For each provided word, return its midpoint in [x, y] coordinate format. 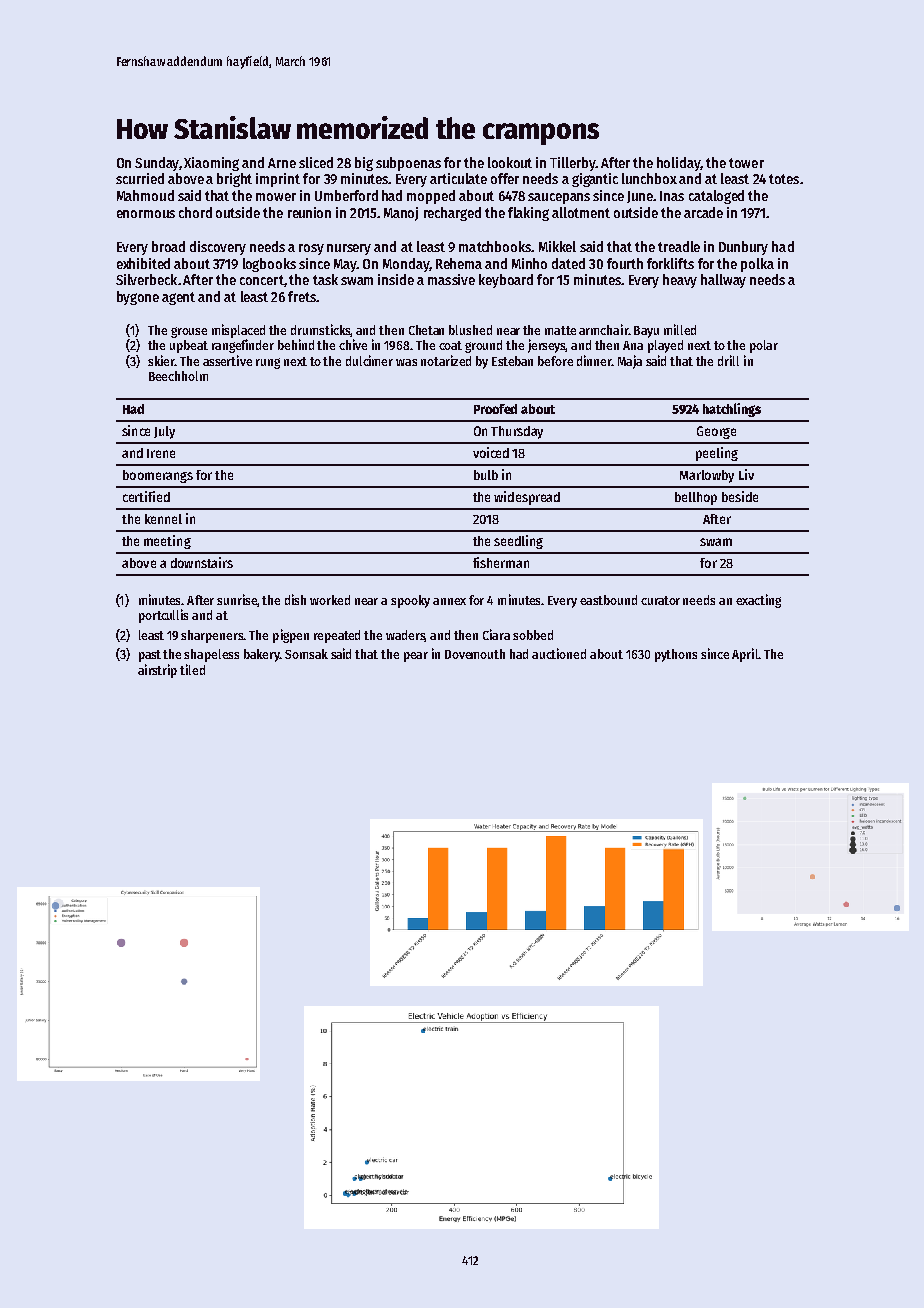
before [555, 361]
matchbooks [495, 246]
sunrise [237, 599]
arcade [703, 212]
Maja [630, 362]
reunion [309, 212]
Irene [161, 453]
